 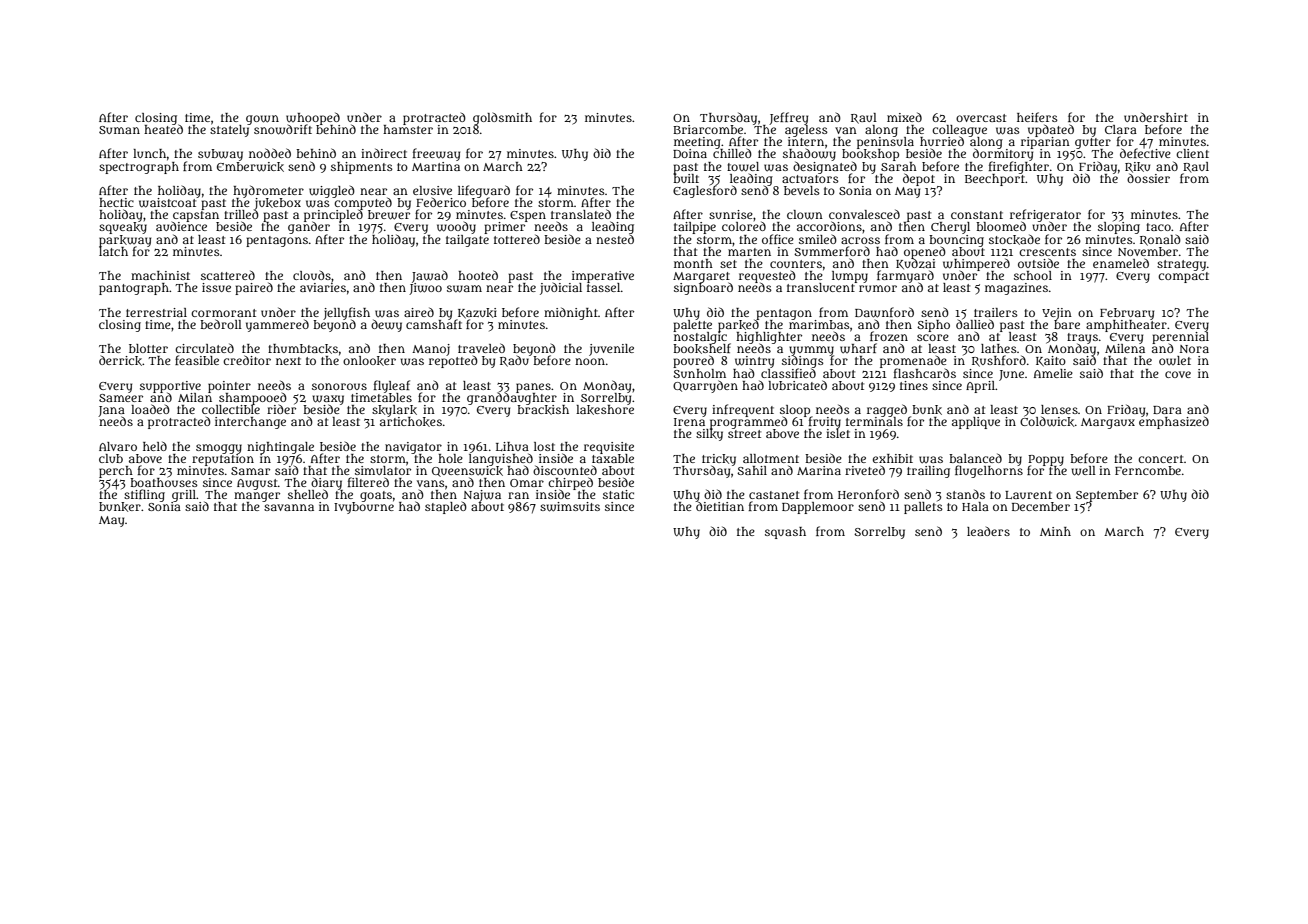 What do you see at coordinates (241, 214) in the screenshot?
I see `trilled` at bounding box center [241, 214].
